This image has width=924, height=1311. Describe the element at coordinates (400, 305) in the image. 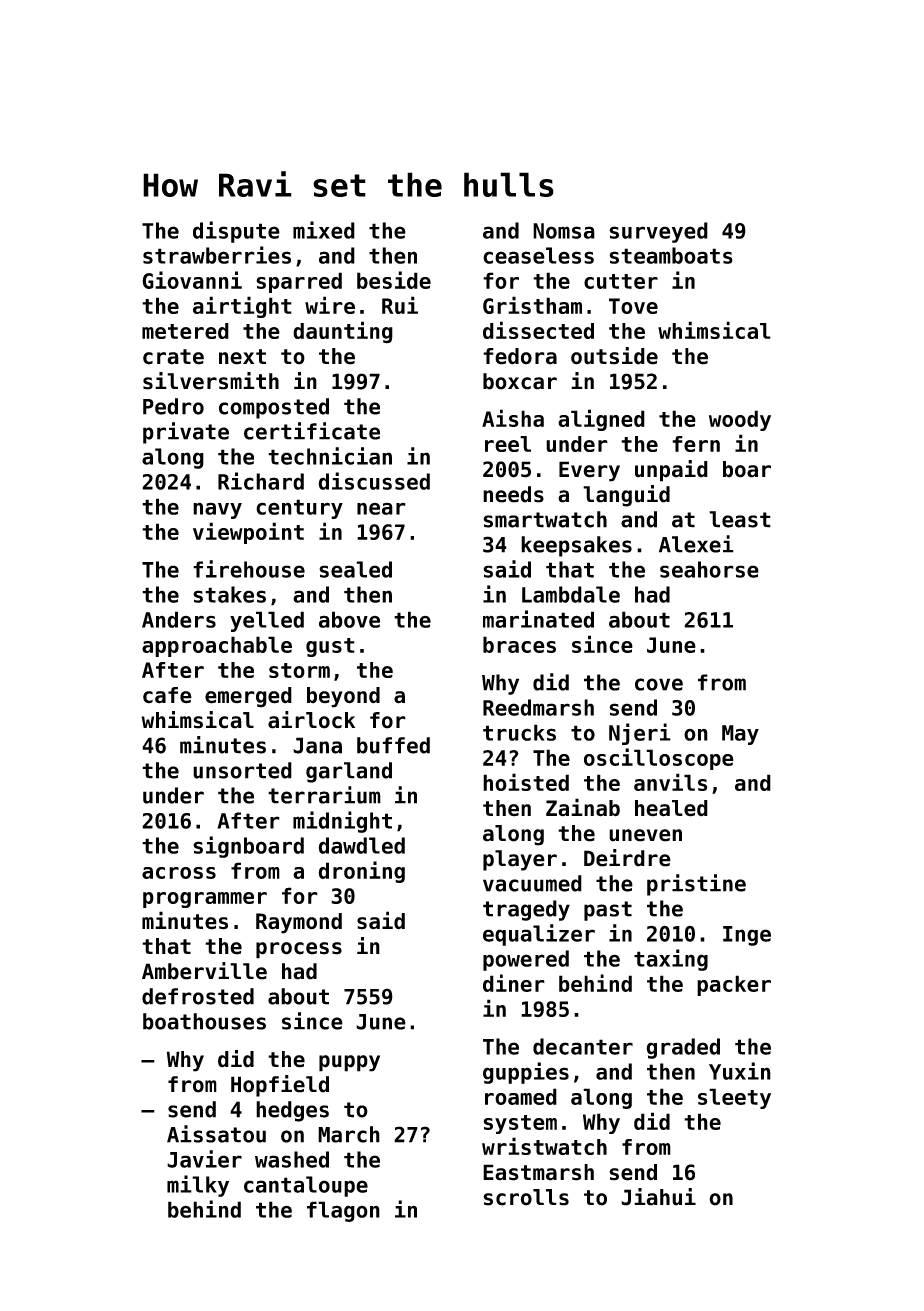

I see `Rui` at that location.
